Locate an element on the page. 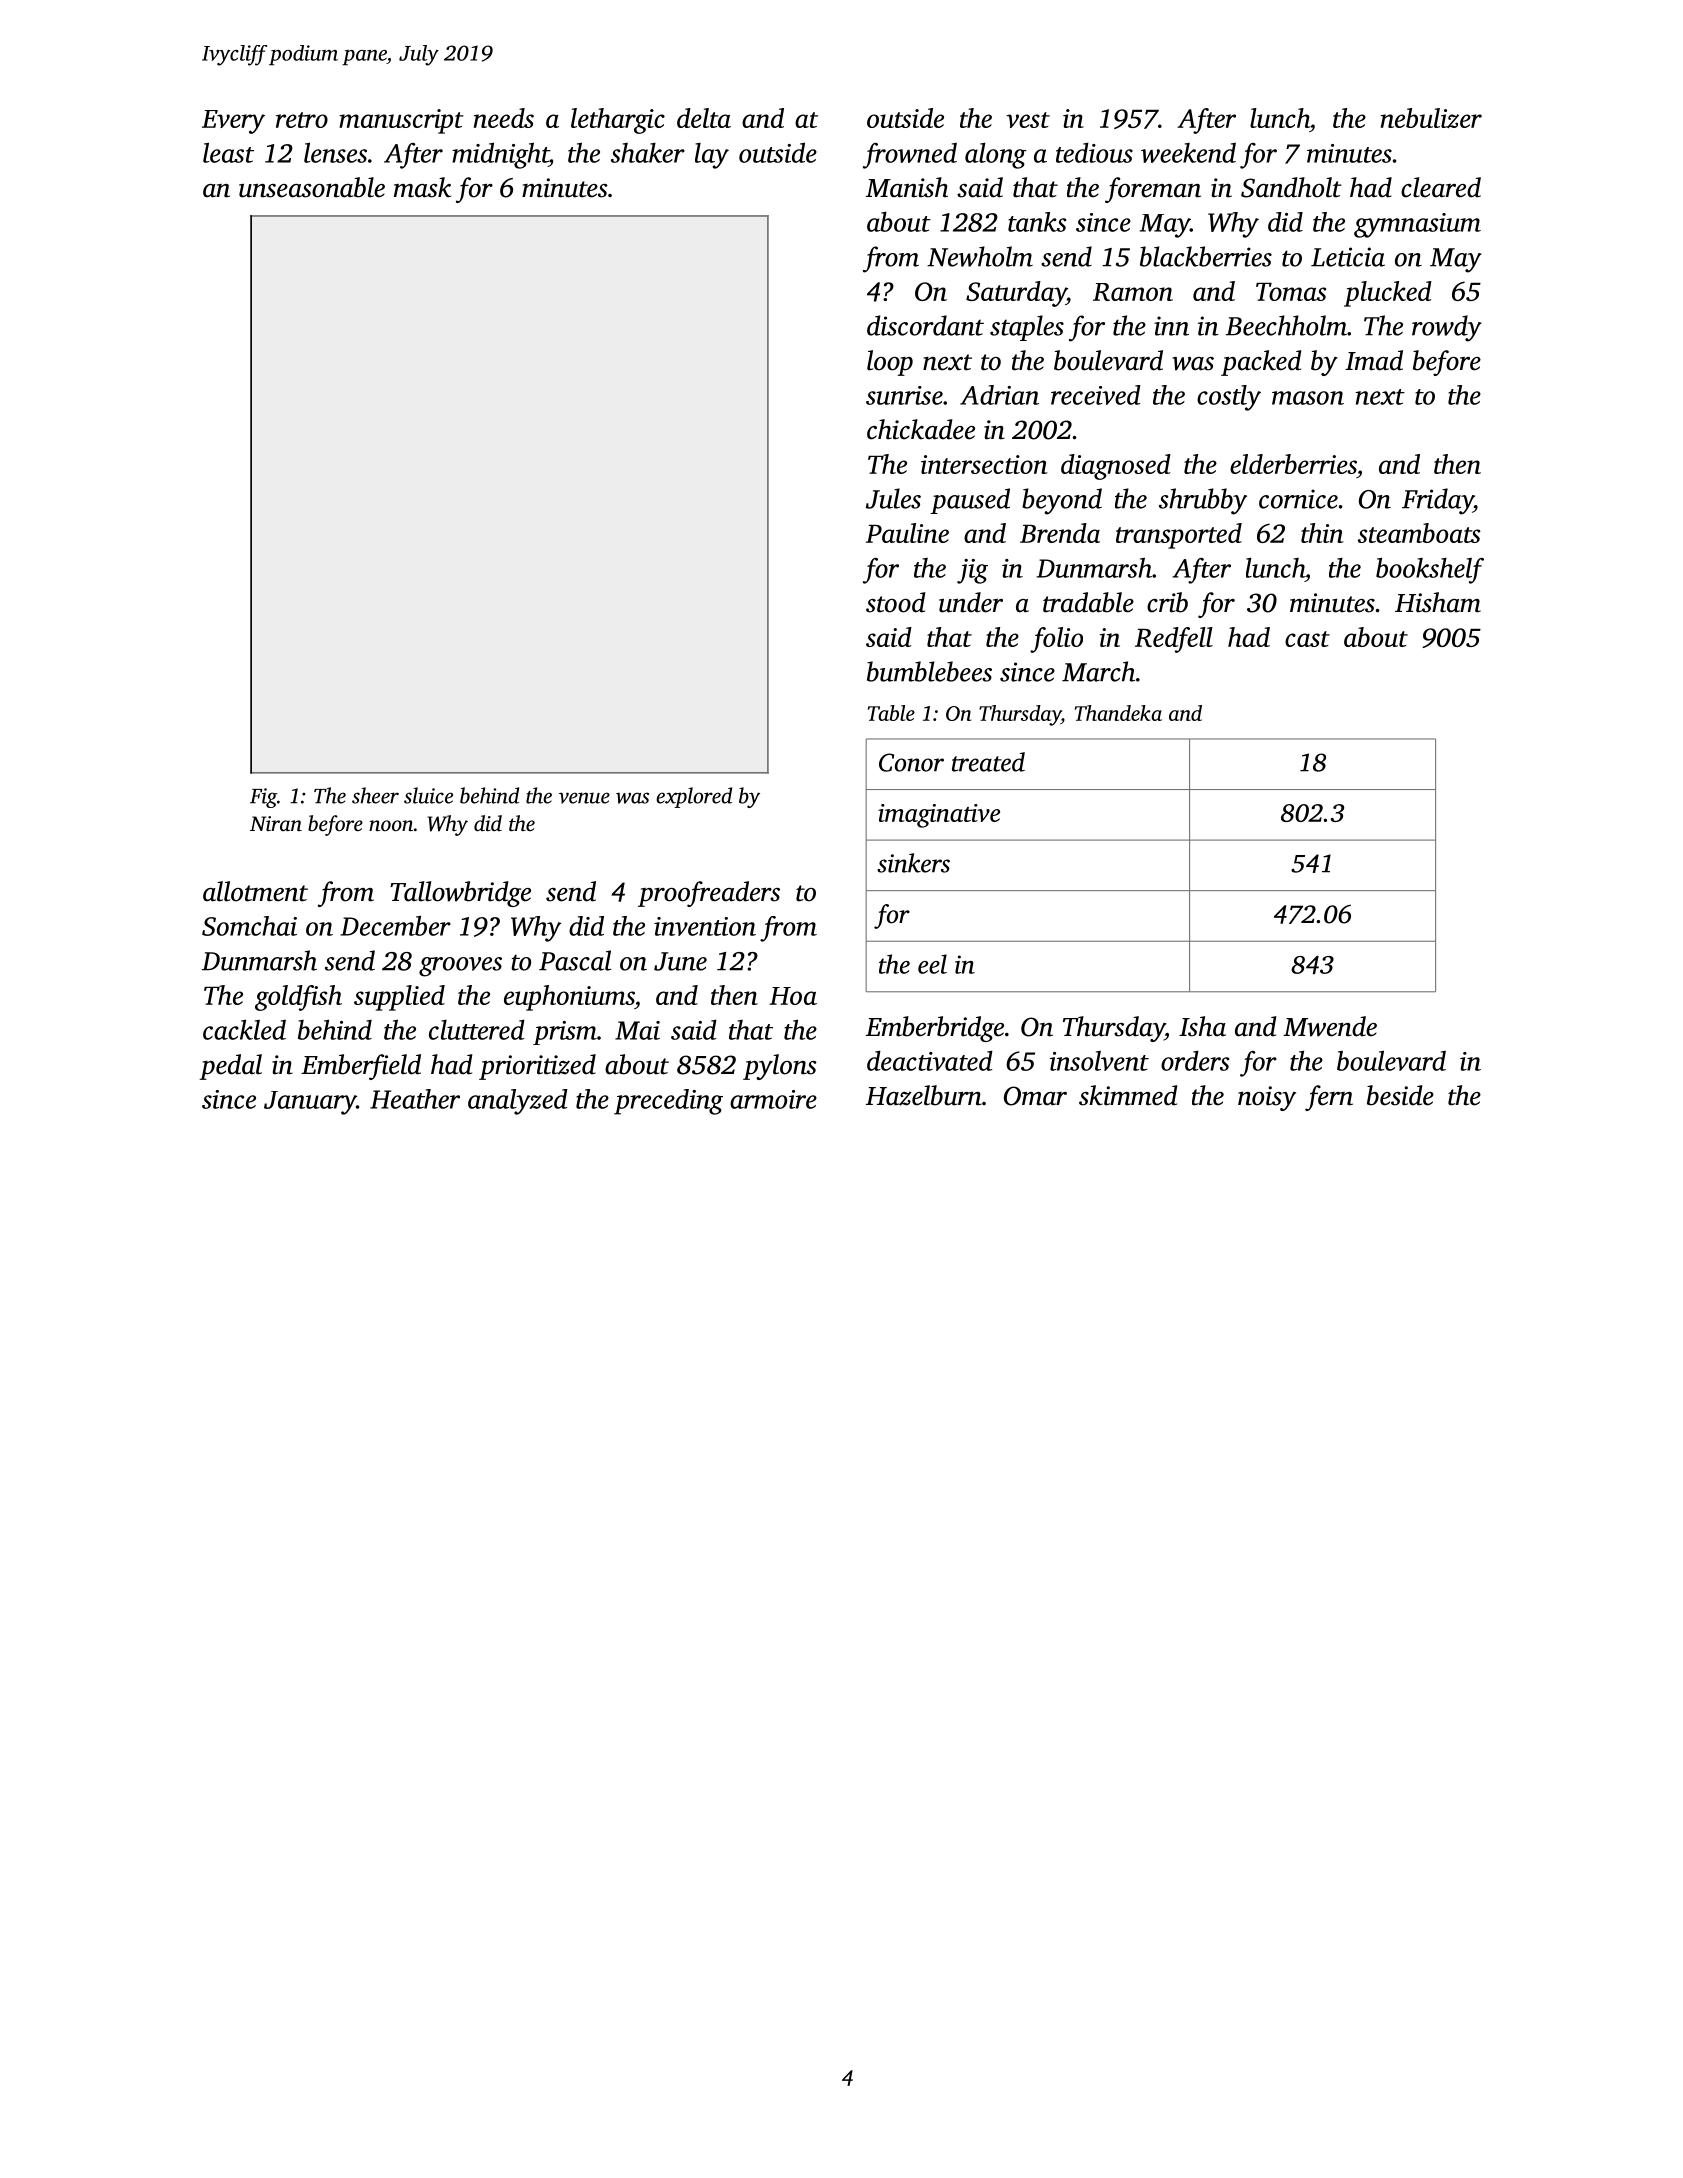 This image has height=2178, width=1683. sinkers is located at coordinates (913, 863).
